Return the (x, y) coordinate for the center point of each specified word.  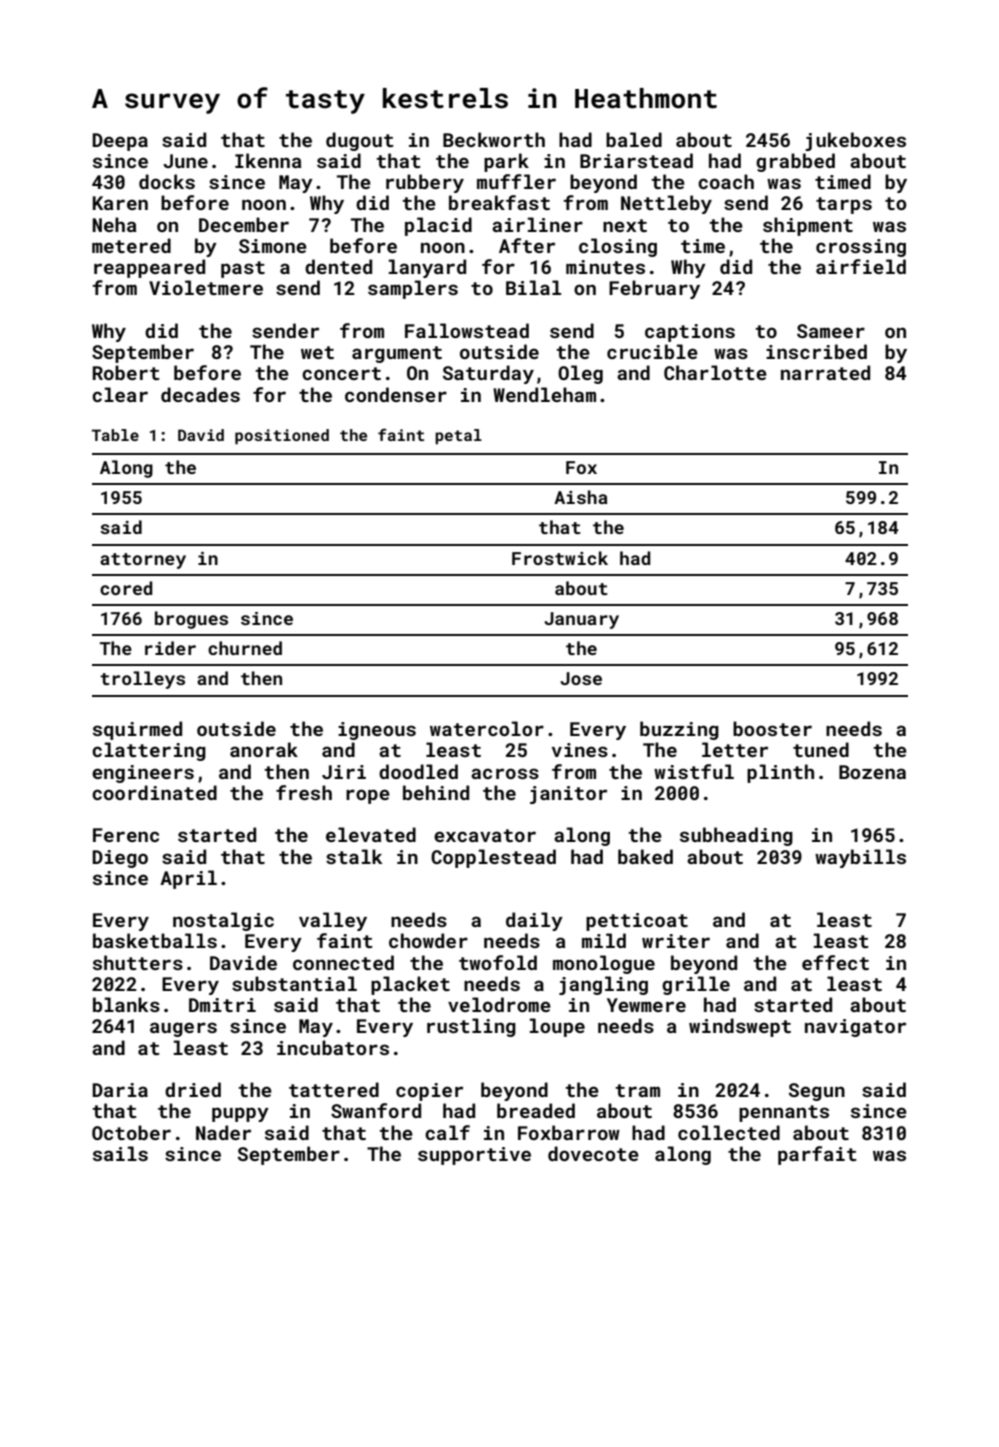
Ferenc (126, 835)
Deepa (120, 142)
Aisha (581, 497)
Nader (223, 1132)
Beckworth (494, 139)
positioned (282, 437)
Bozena (872, 772)
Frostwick (560, 558)
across (505, 773)
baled (634, 139)
